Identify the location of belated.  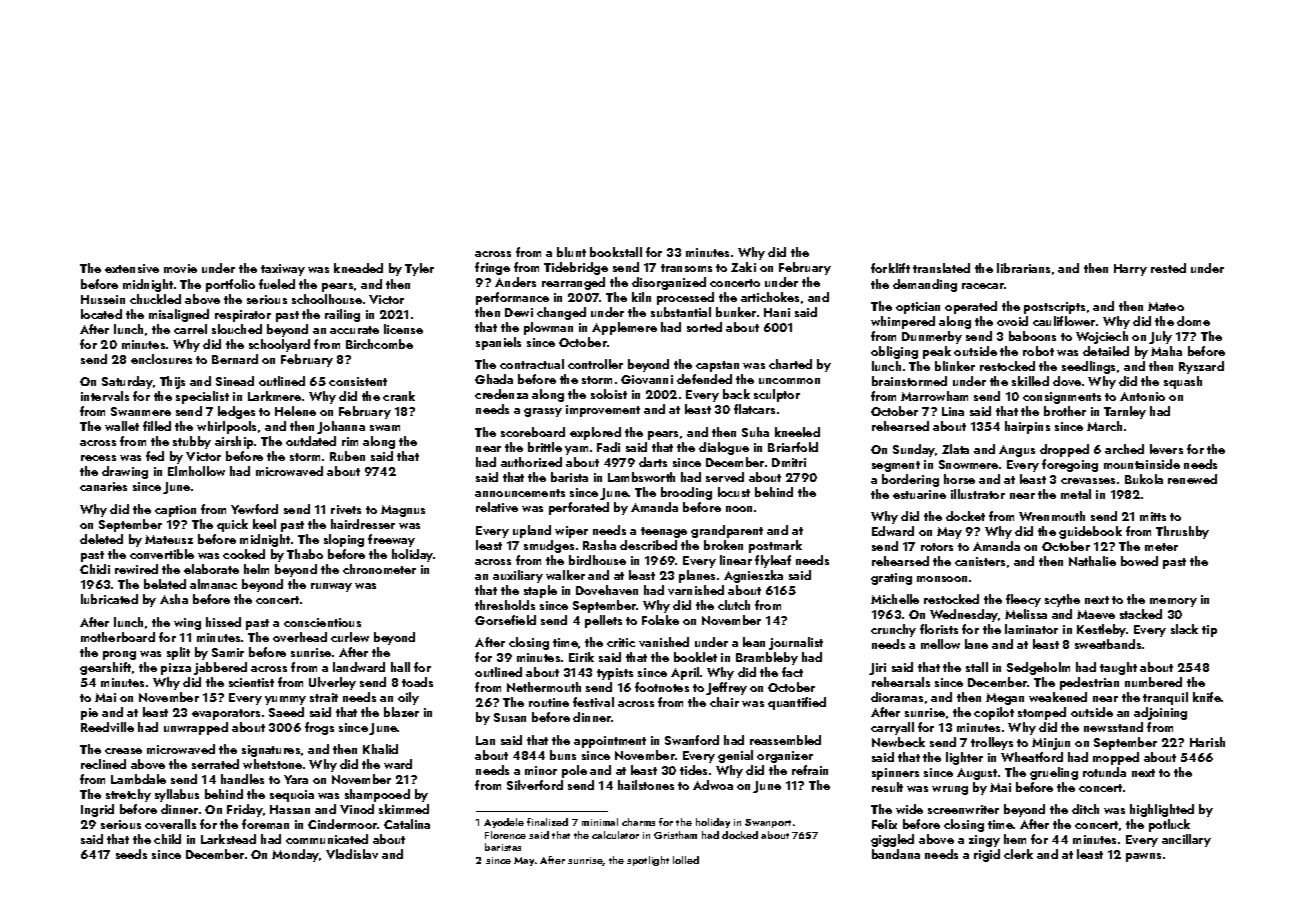
(165, 584).
